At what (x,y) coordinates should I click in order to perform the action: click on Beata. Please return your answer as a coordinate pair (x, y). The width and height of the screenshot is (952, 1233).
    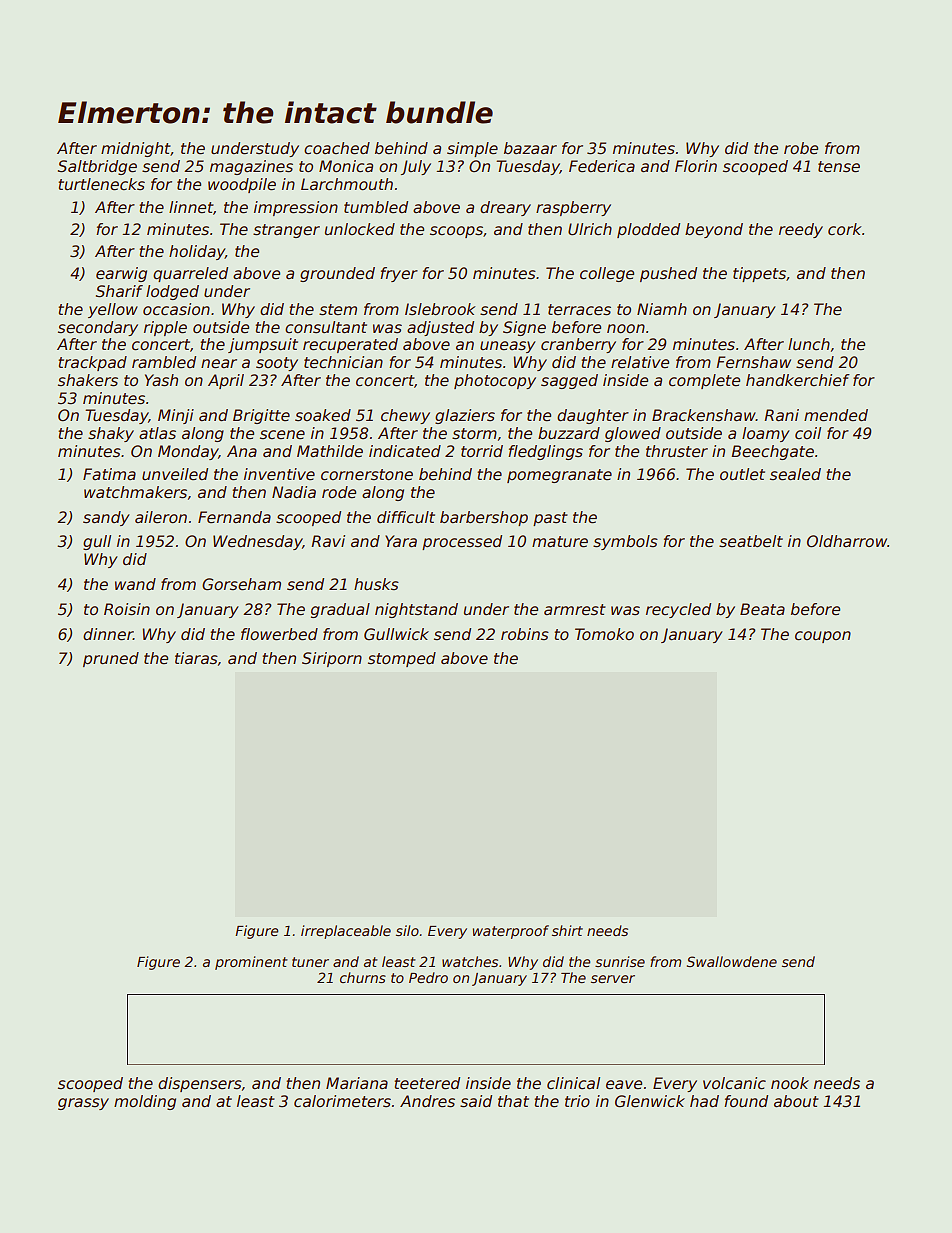
    Looking at the image, I should click on (762, 609).
